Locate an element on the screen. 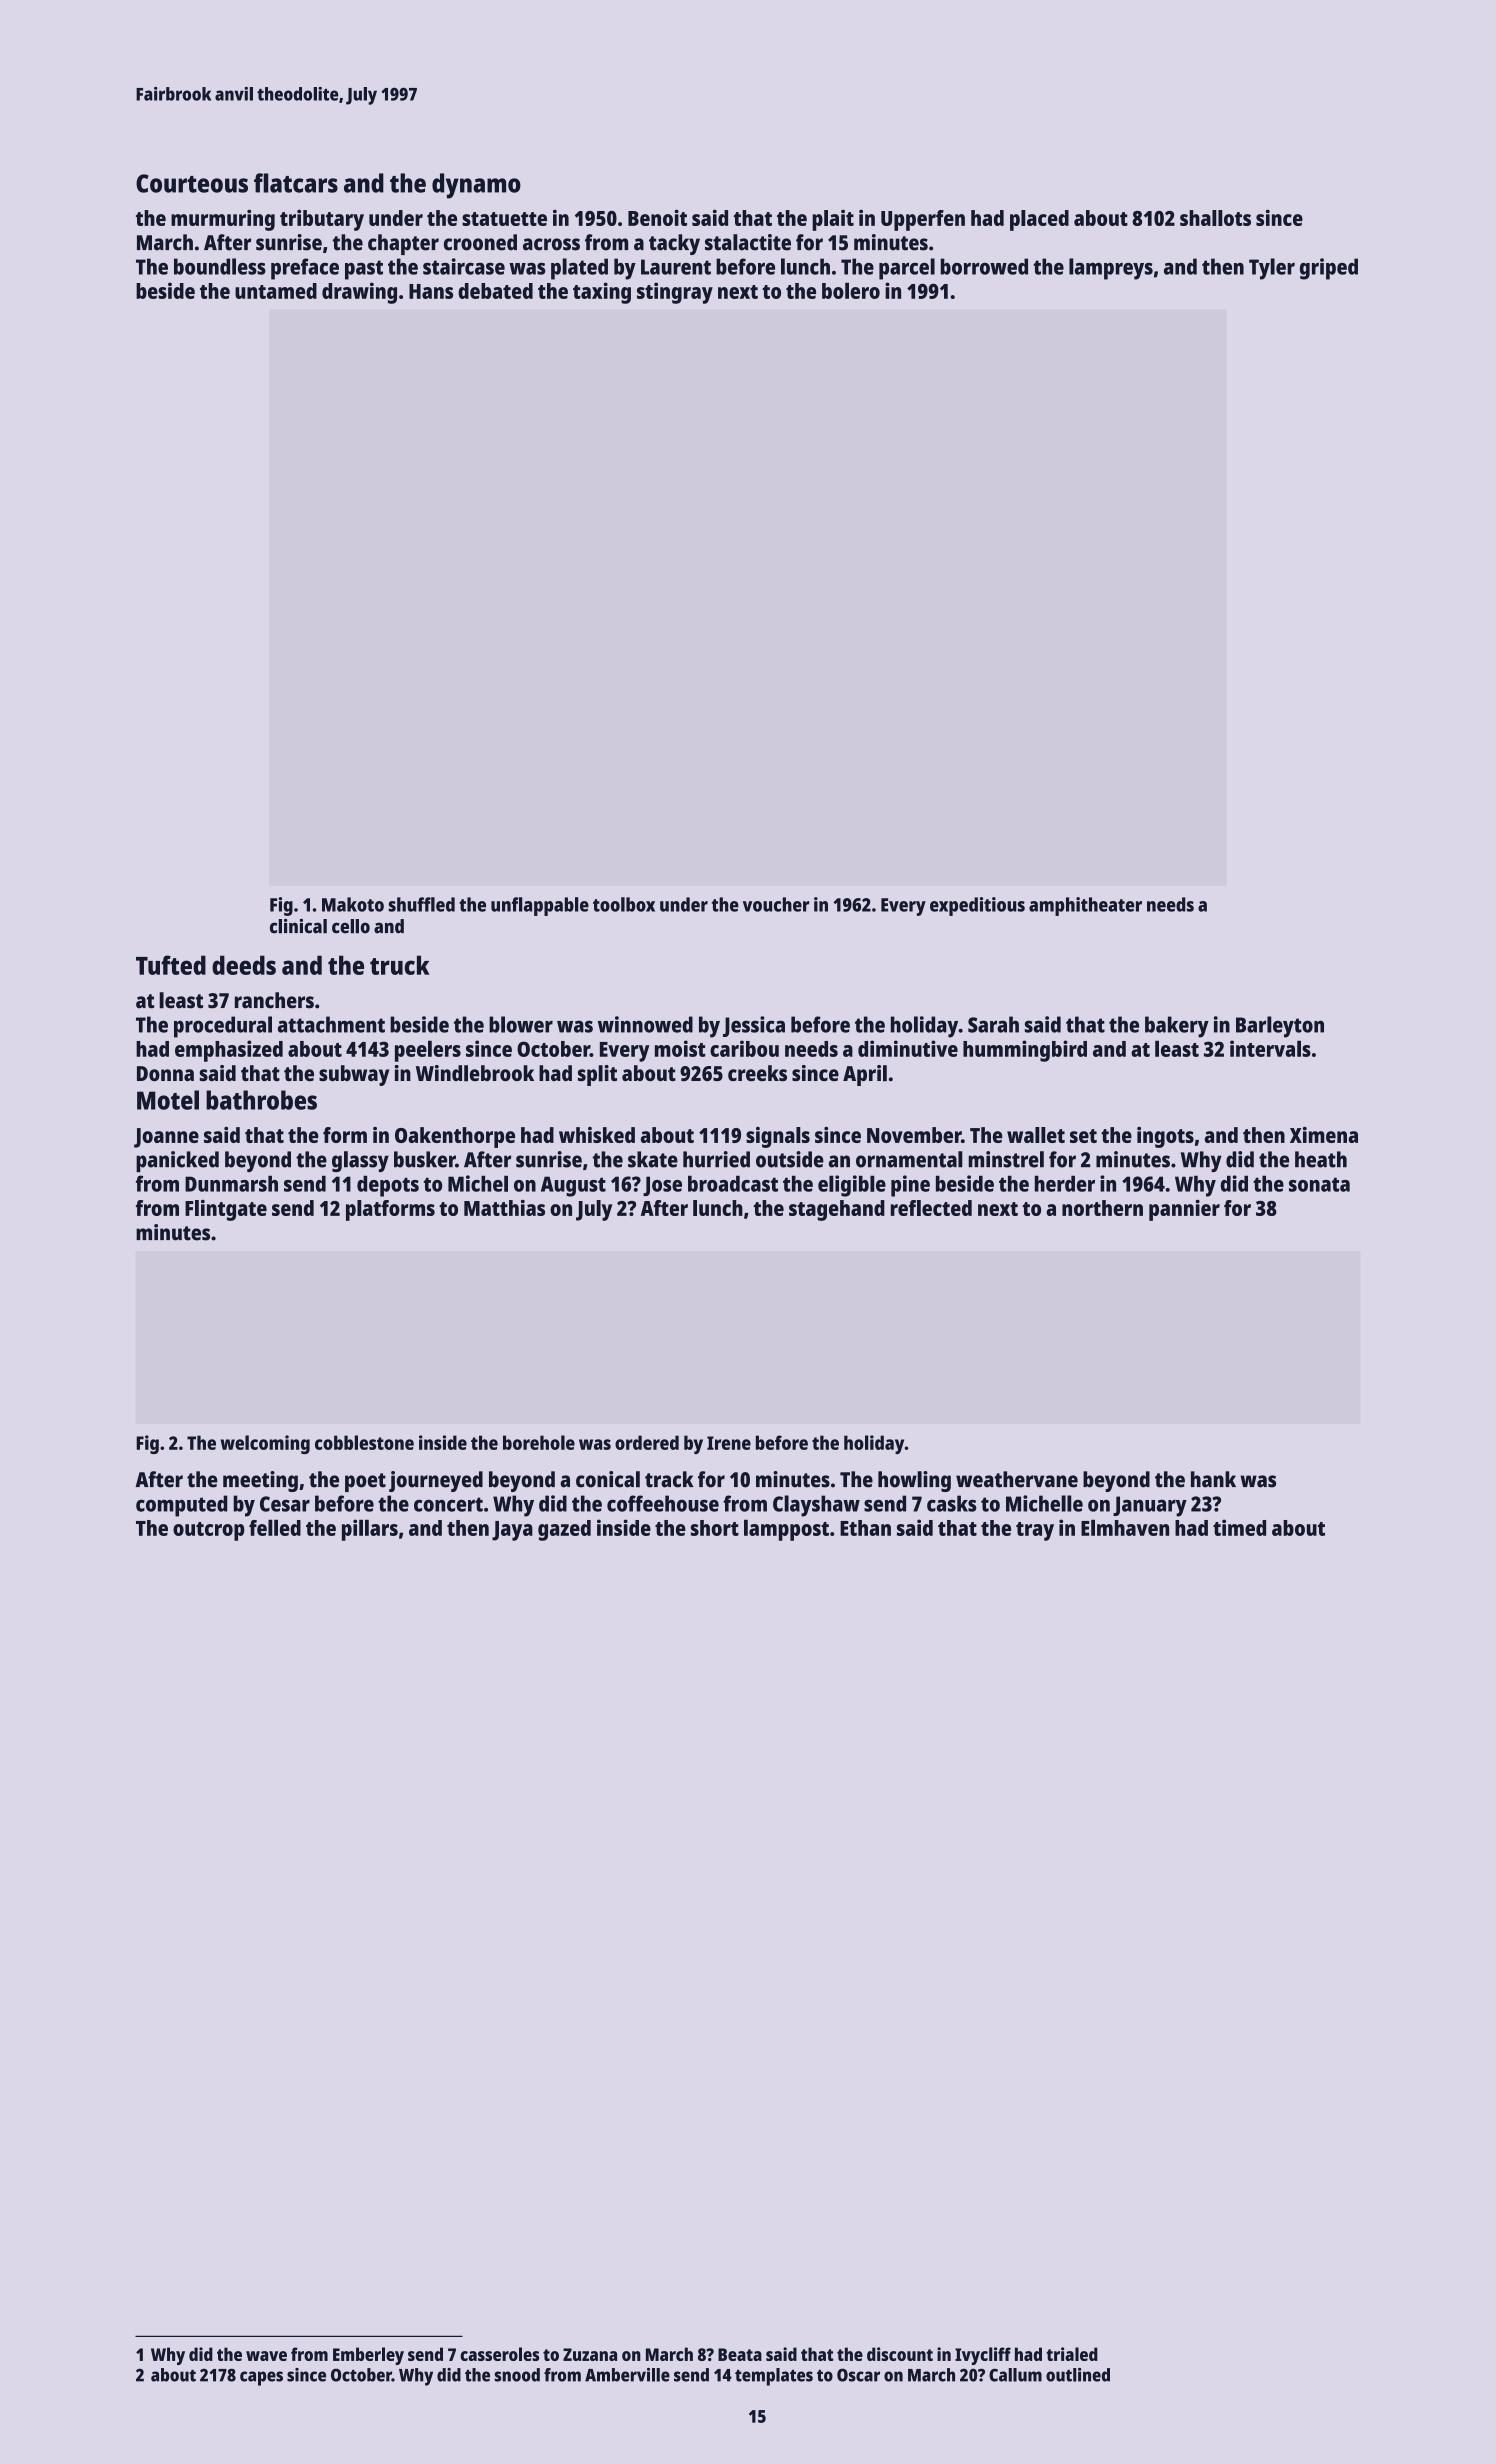 The height and width of the screenshot is (2464, 1496). capes is located at coordinates (261, 2378).
